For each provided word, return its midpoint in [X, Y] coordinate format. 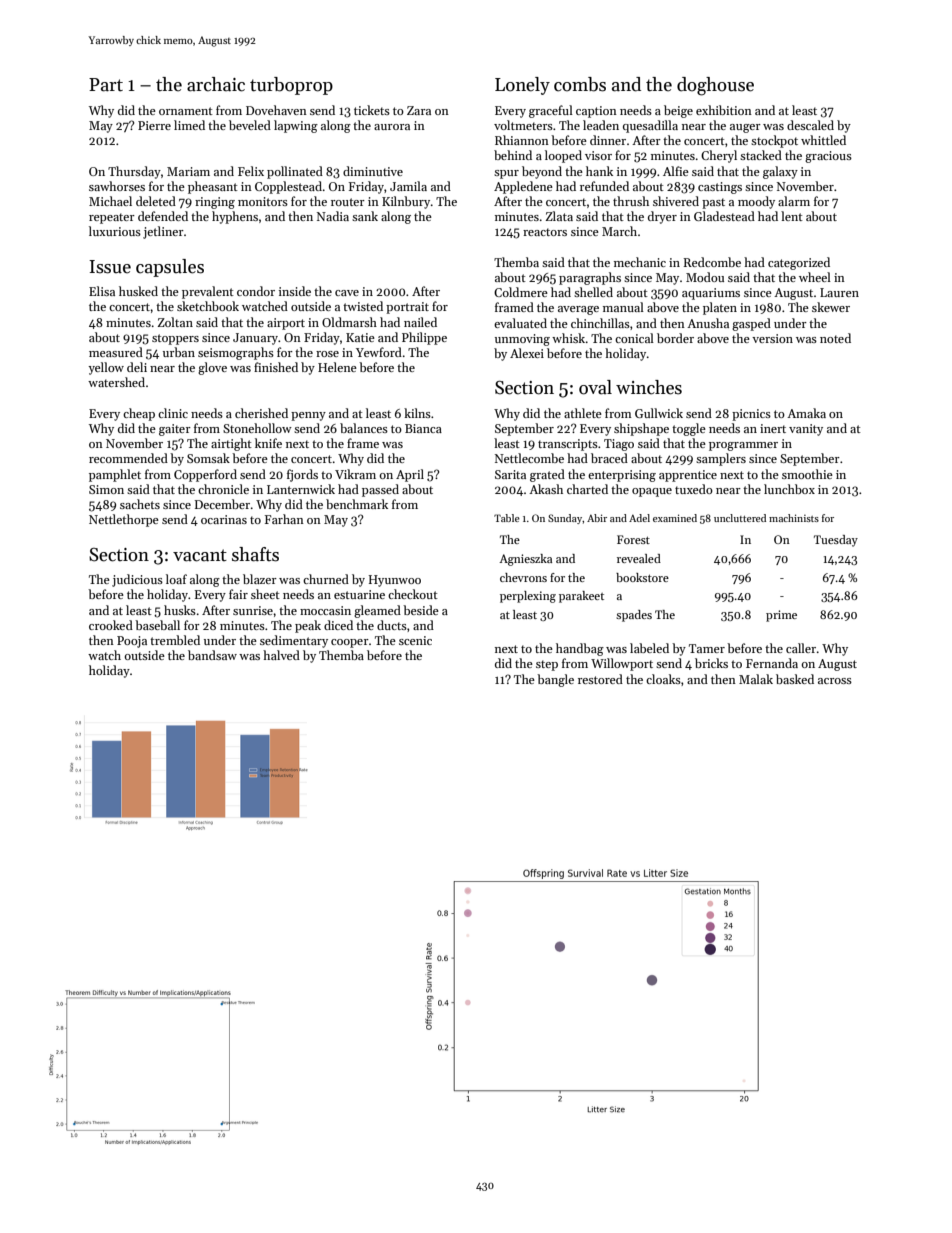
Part [106, 85]
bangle [555, 680]
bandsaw [212, 655]
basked [795, 679]
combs [580, 84]
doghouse [715, 86]
